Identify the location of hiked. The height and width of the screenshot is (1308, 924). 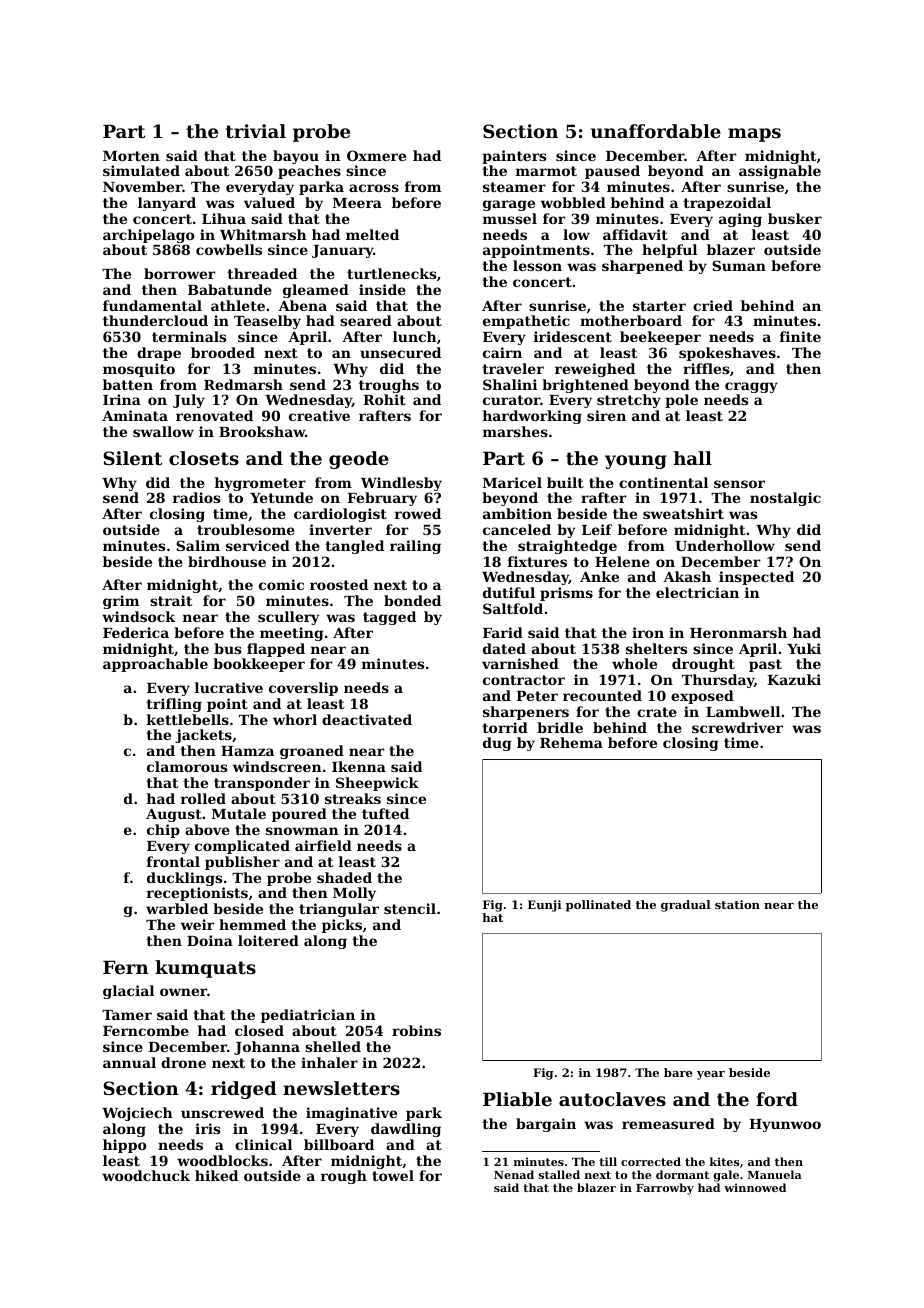
(216, 1175).
